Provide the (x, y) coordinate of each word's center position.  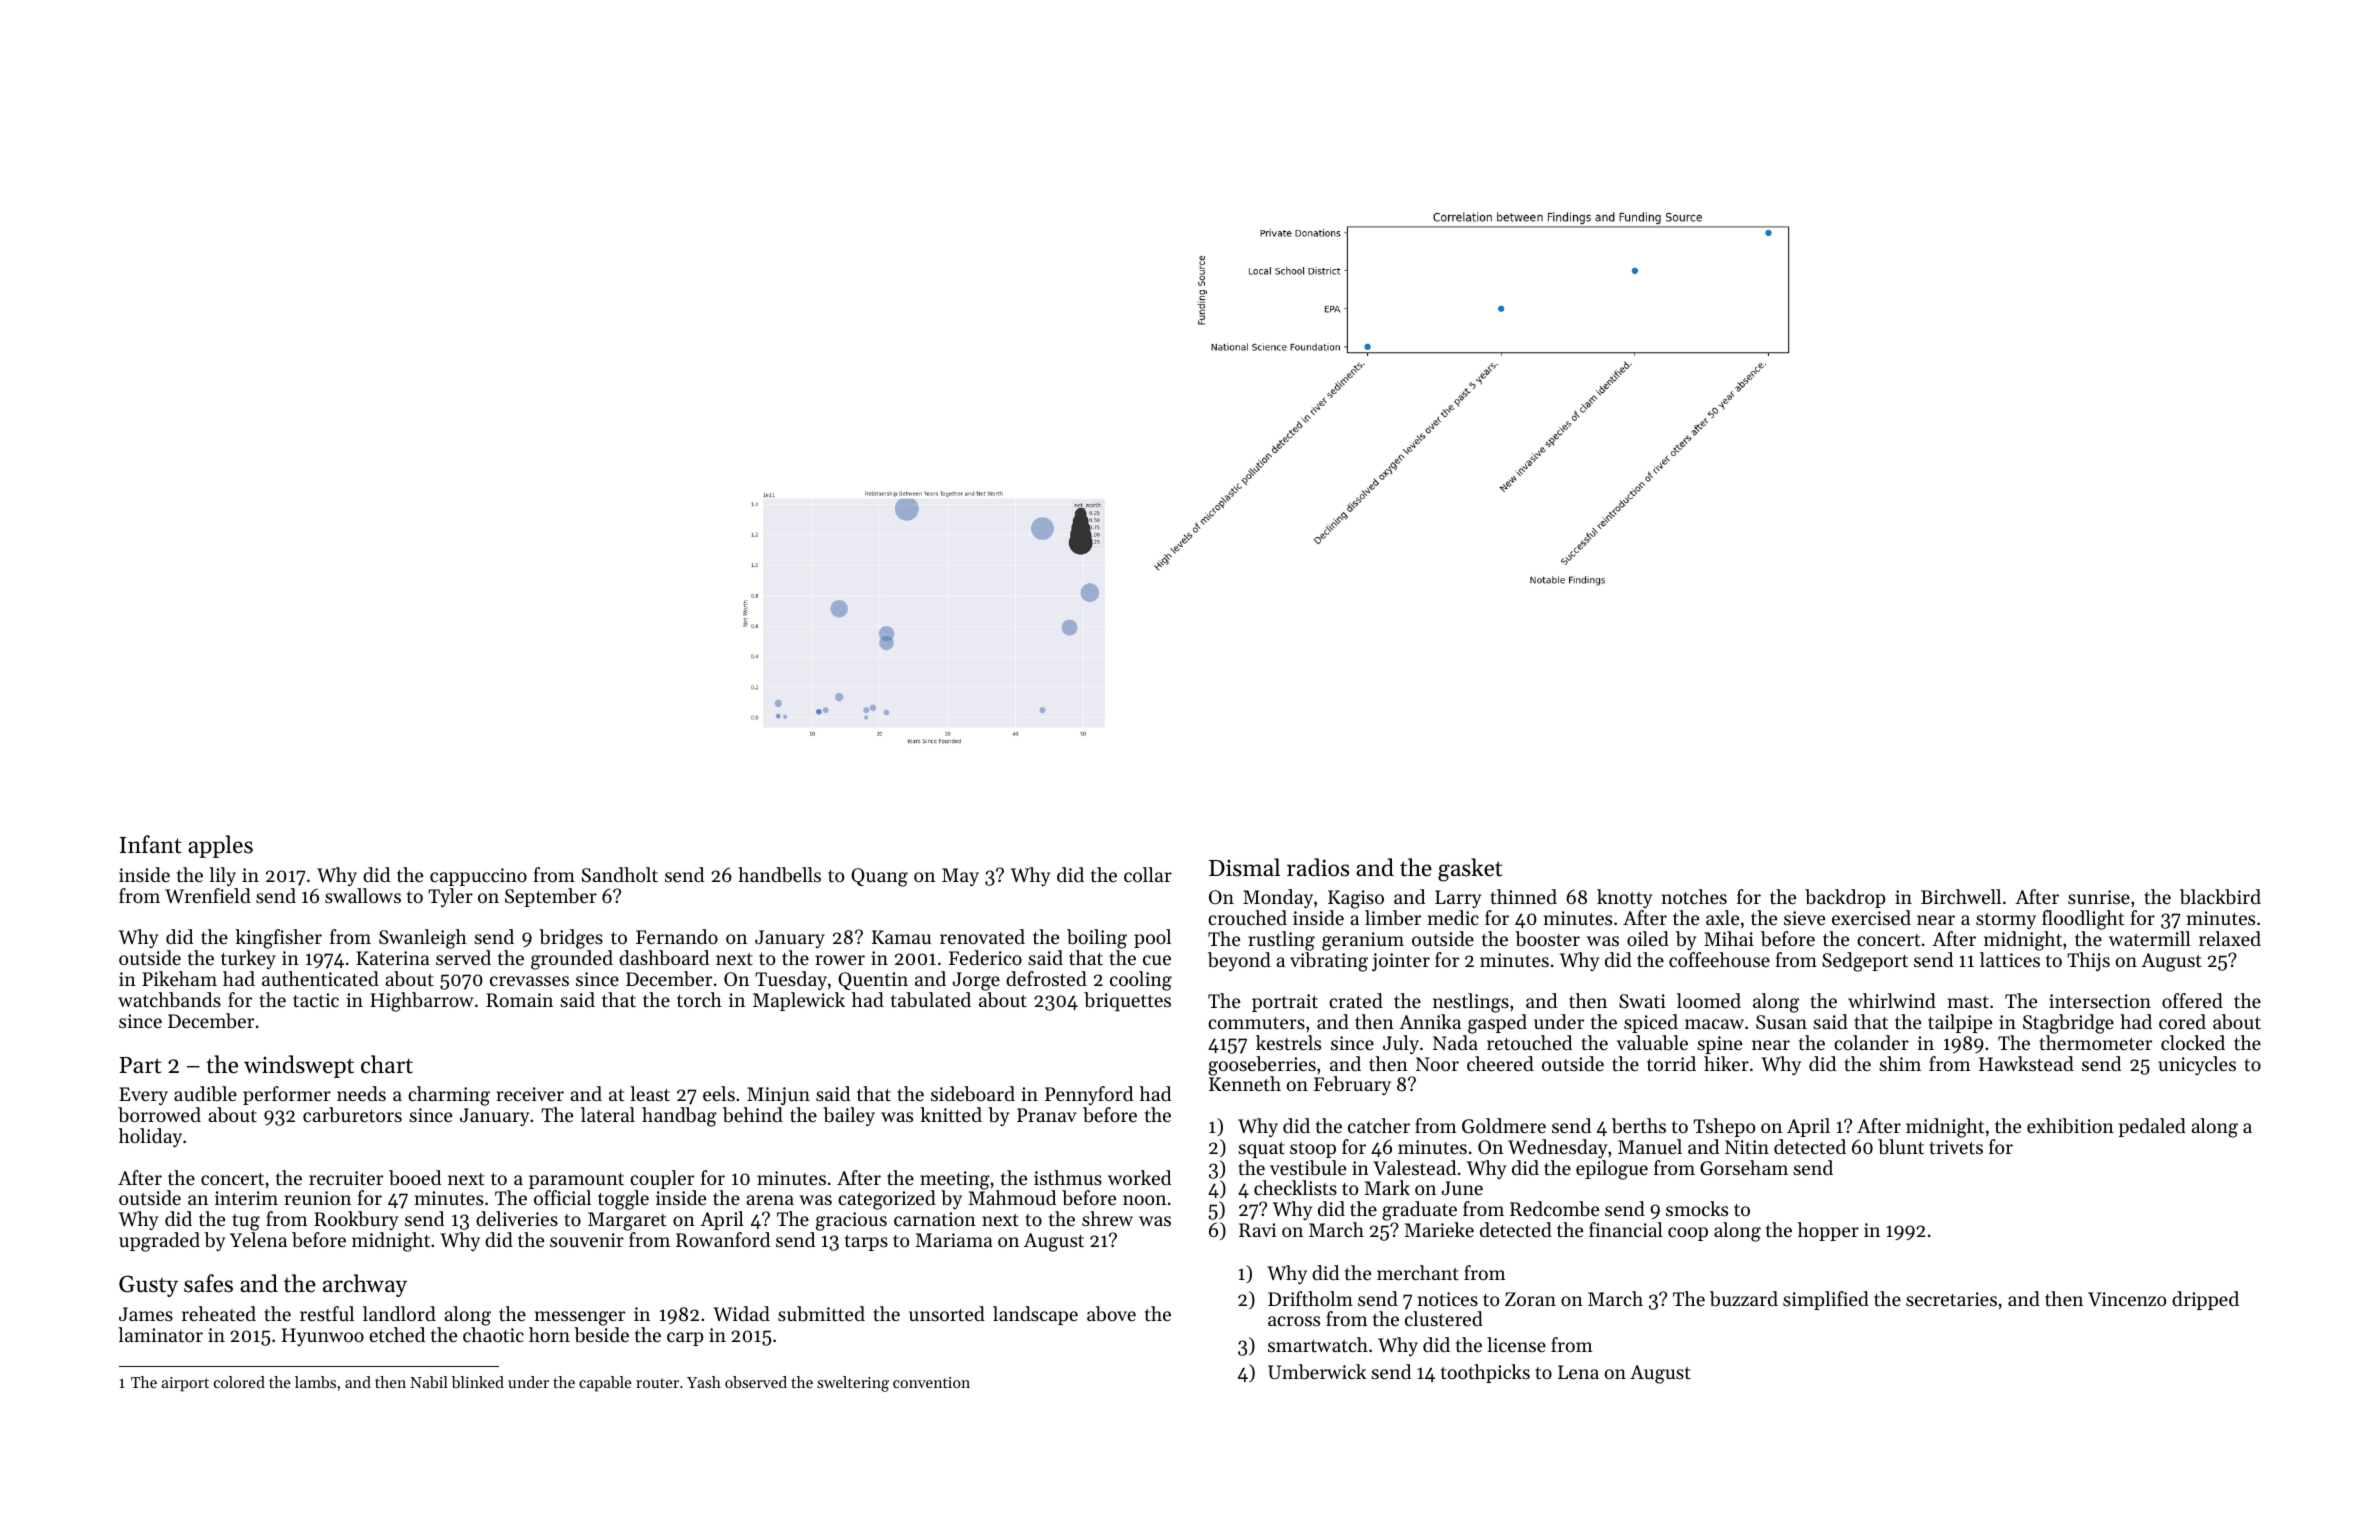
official (562, 1197)
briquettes (1127, 1001)
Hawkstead (2026, 1063)
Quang (879, 877)
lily (222, 876)
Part (140, 1065)
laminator (160, 1334)
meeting (955, 1180)
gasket (1470, 870)
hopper (1828, 1231)
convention (931, 1382)
